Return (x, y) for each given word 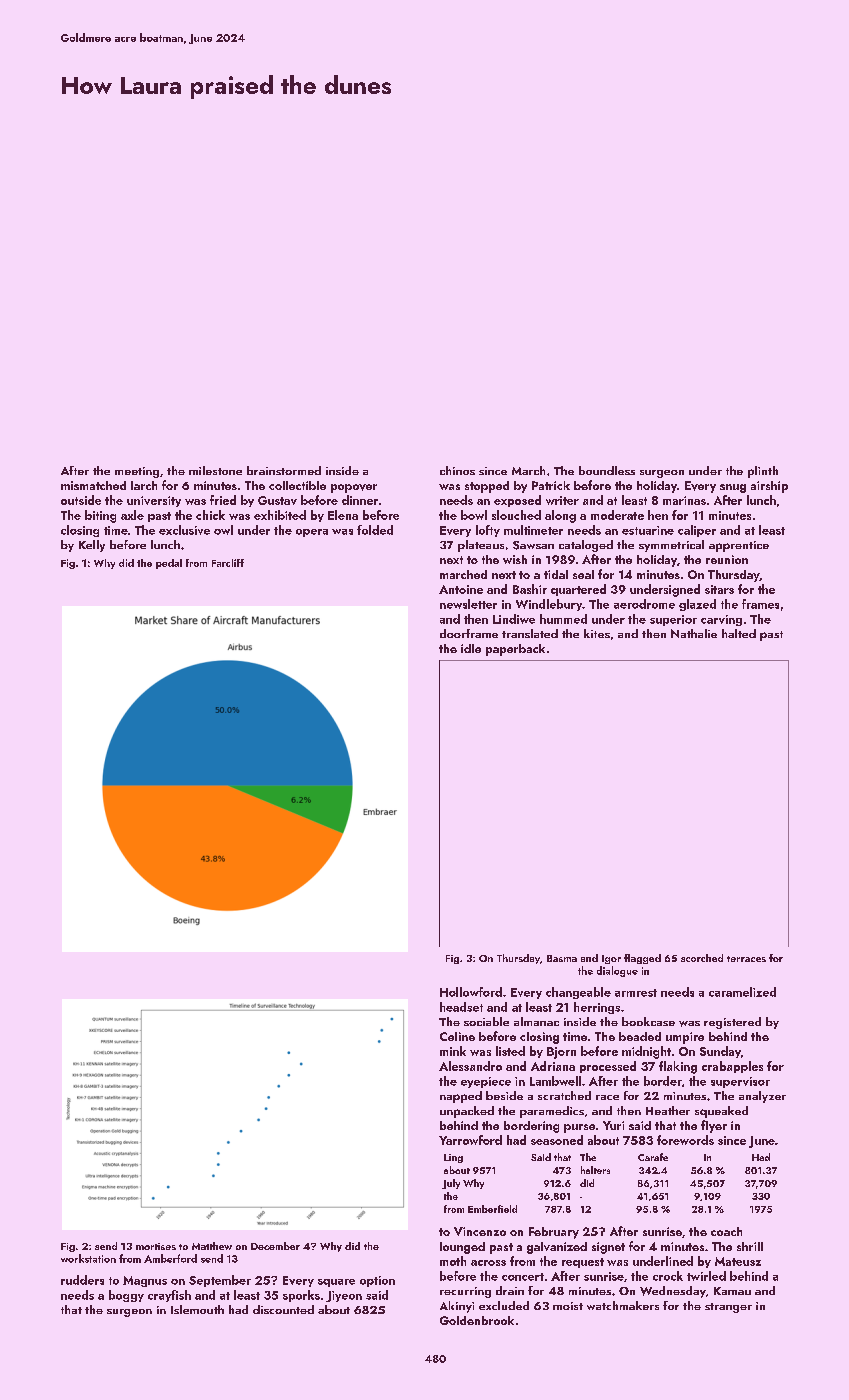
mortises (156, 1246)
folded (375, 530)
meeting (137, 472)
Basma (562, 958)
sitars (719, 589)
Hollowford (471, 992)
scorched (702, 958)
